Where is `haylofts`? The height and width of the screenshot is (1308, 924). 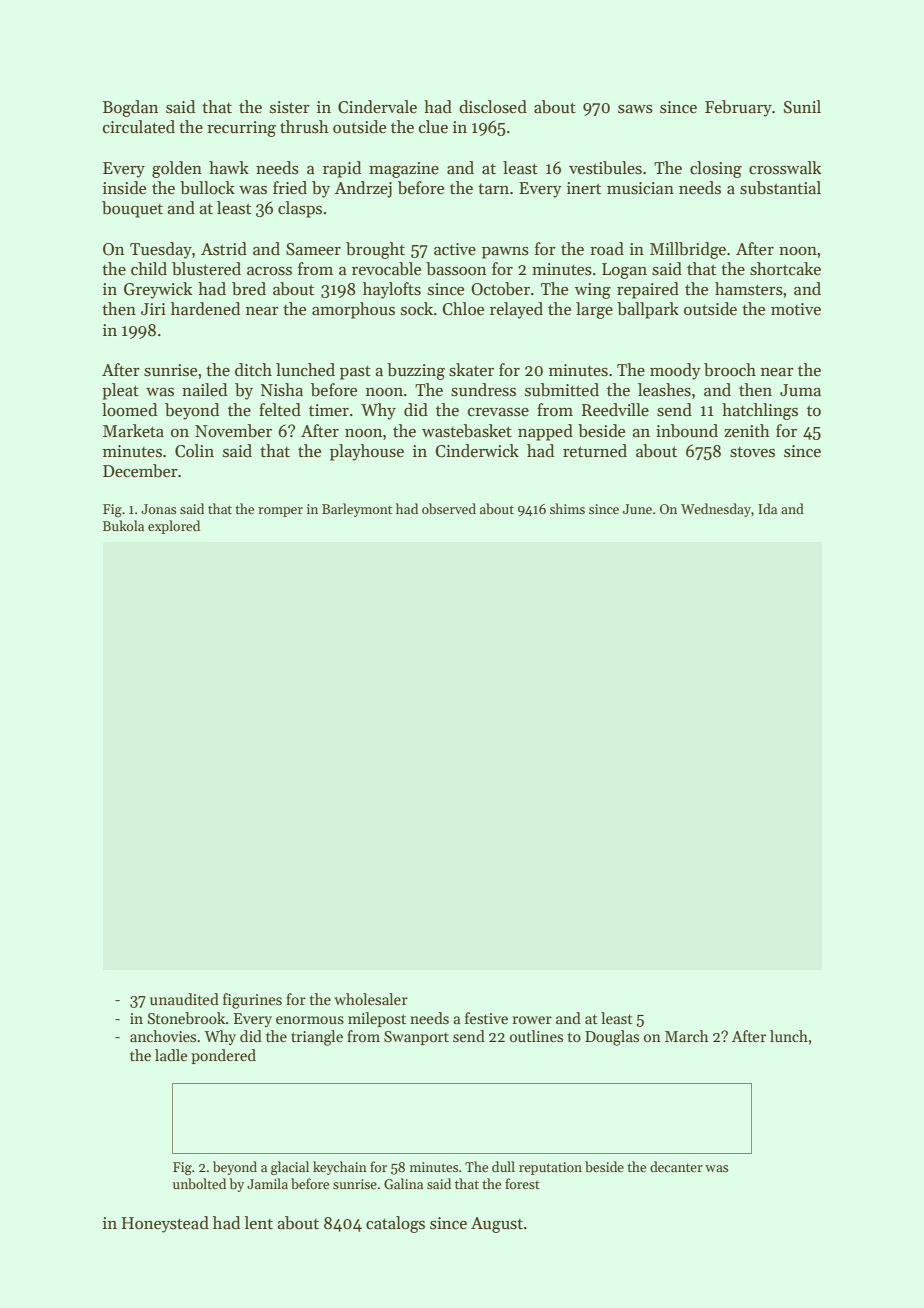
haylofts is located at coordinates (392, 290).
